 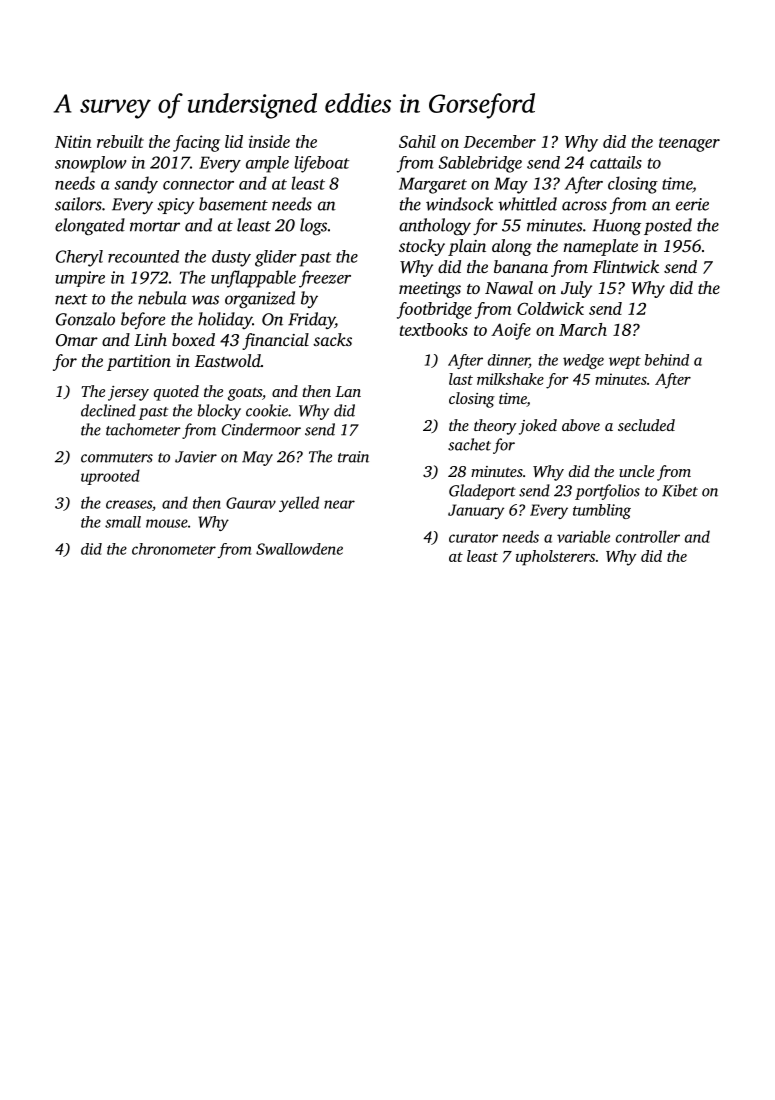 What do you see at coordinates (120, 141) in the page?
I see `rebuilt` at bounding box center [120, 141].
